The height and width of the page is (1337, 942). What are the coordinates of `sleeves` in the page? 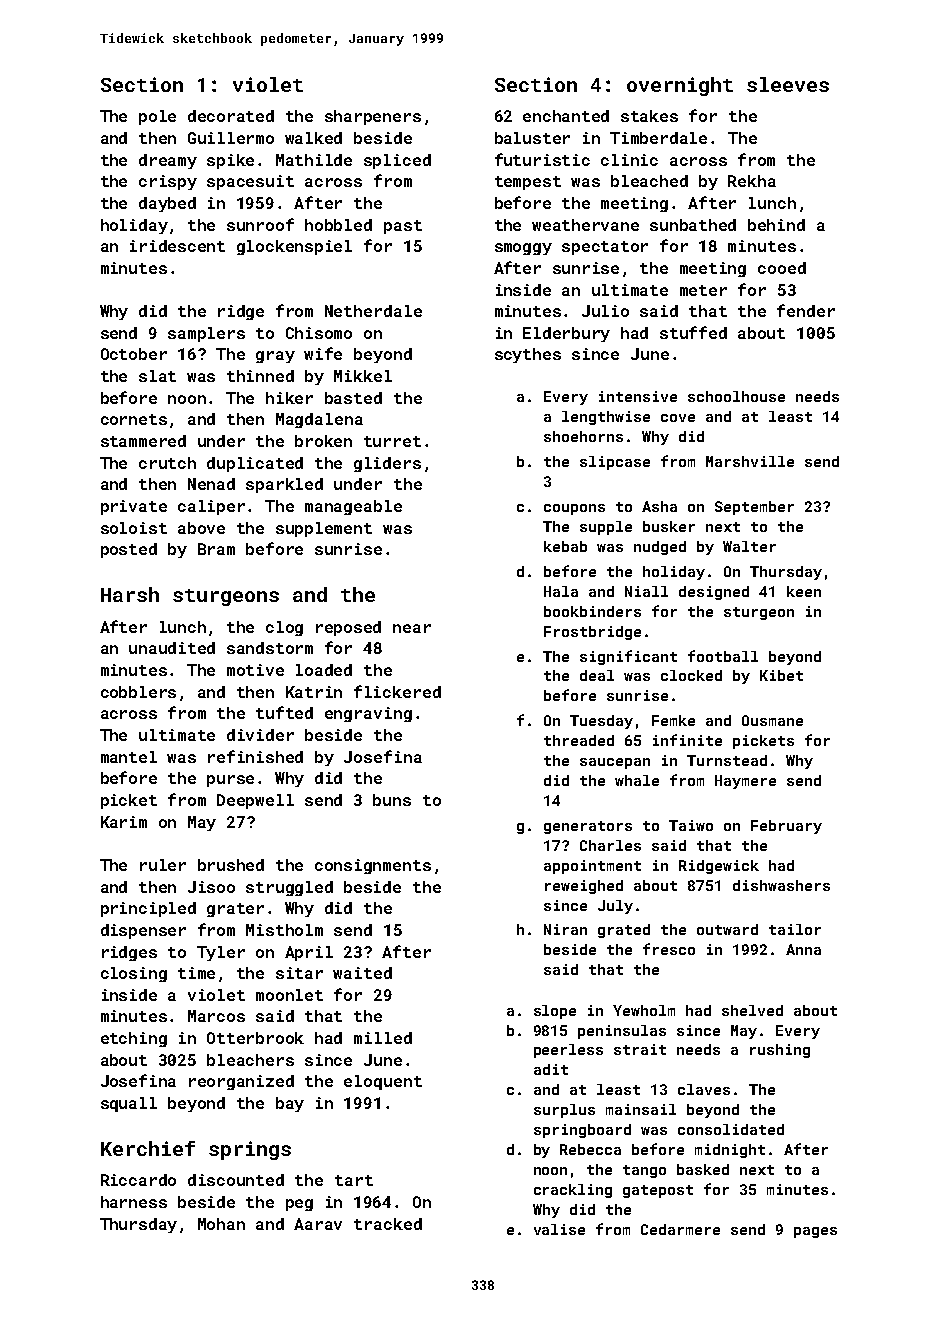 It's located at (788, 84).
